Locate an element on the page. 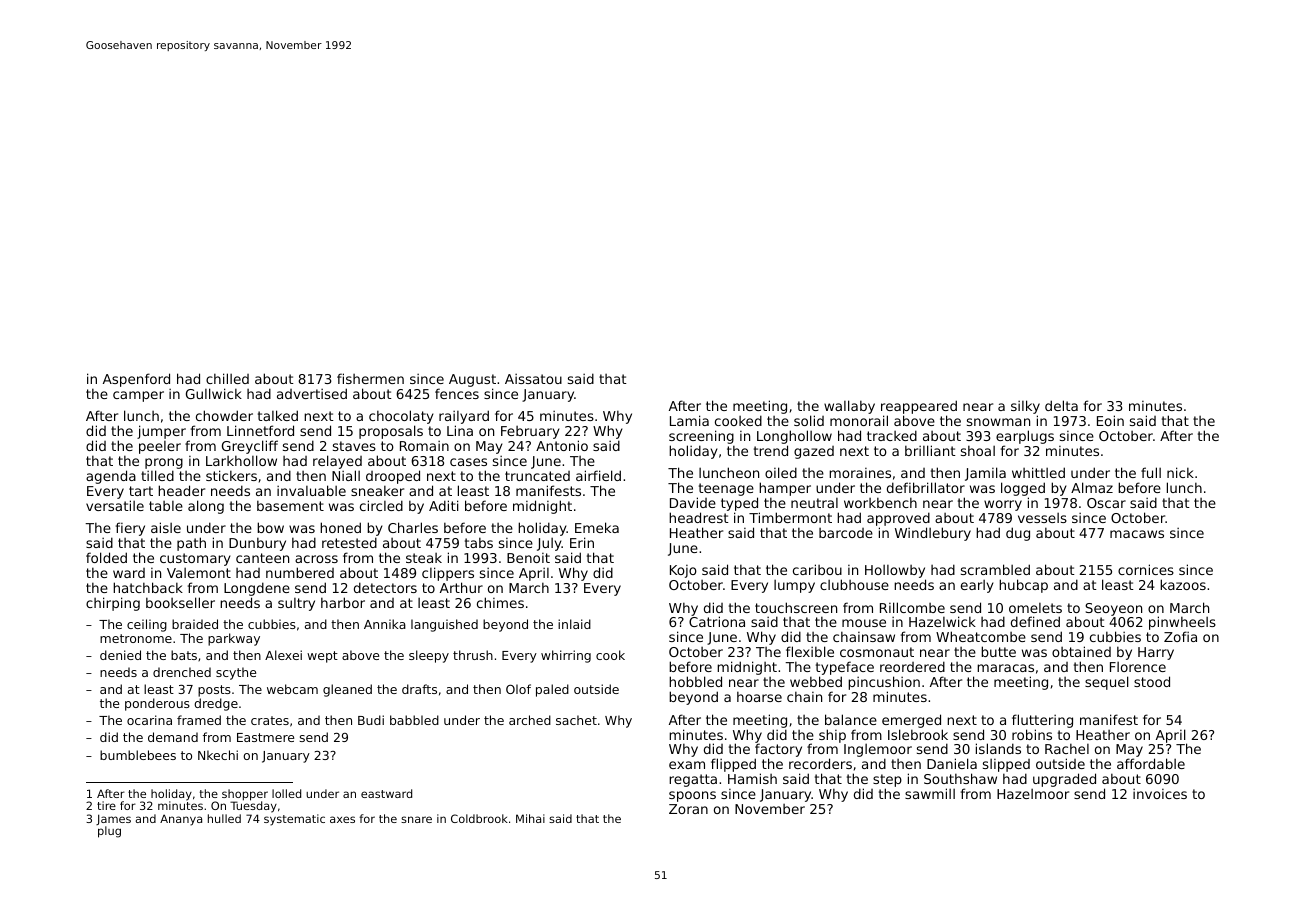 Image resolution: width=1308 pixels, height=924 pixels. delta is located at coordinates (1061, 405).
